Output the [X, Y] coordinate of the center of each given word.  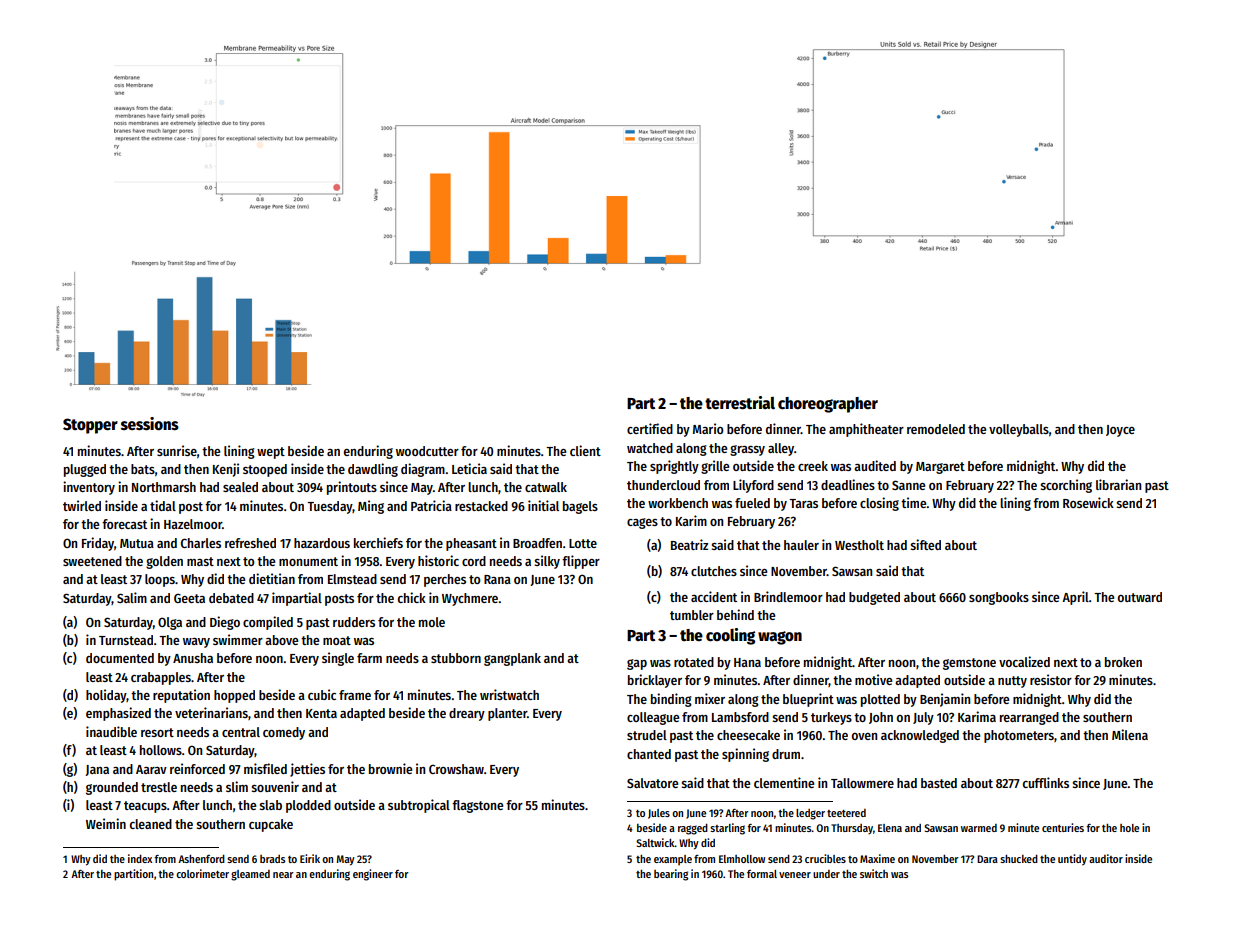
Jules [659, 814]
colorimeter [202, 873]
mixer [710, 698]
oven [864, 736]
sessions [150, 424]
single [338, 659]
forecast [124, 524]
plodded [308, 806]
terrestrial [740, 403]
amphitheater [866, 430]
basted [939, 783]
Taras [803, 503]
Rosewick [1088, 502]
